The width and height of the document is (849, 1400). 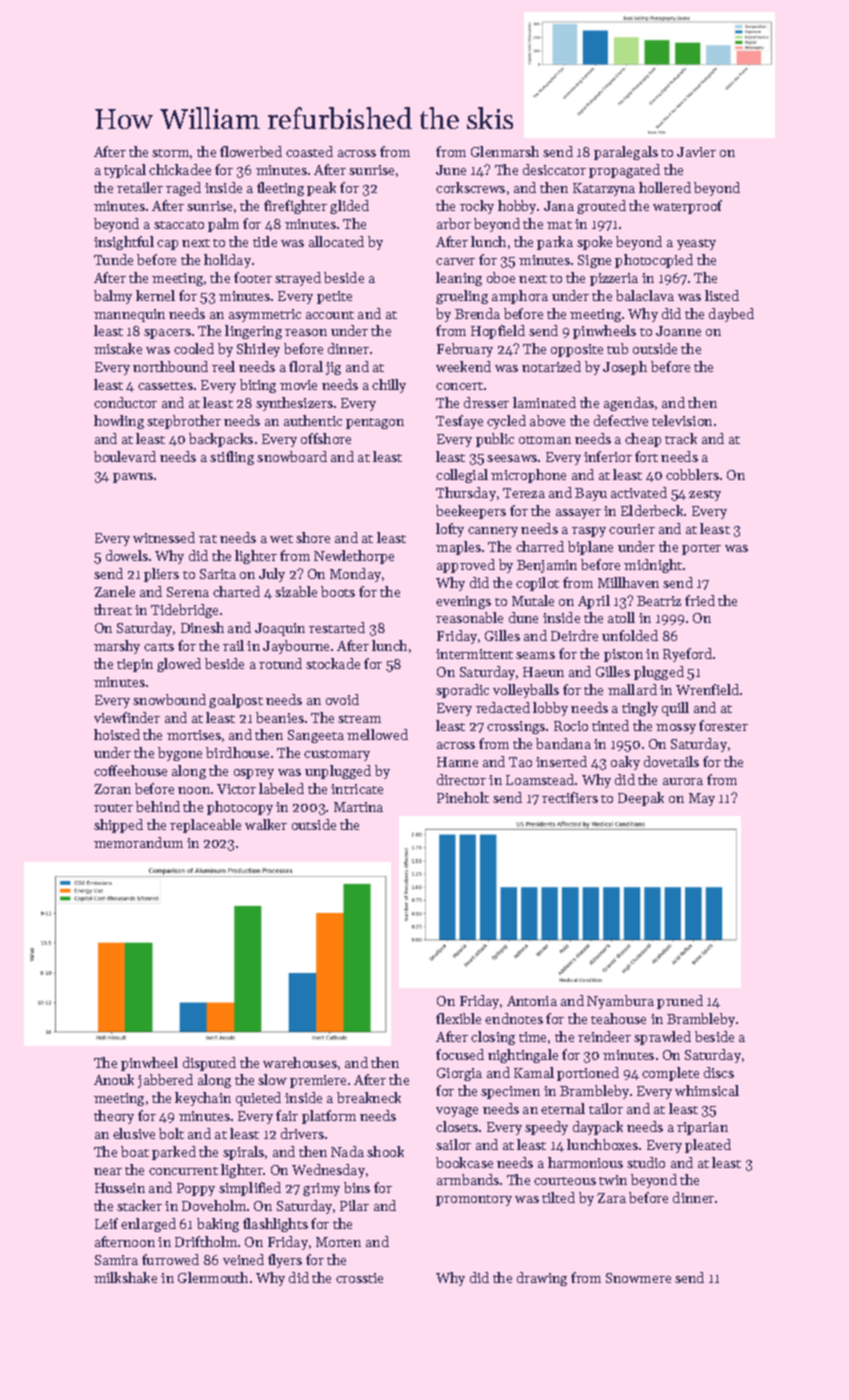 I want to click on agendas, so click(x=629, y=404).
